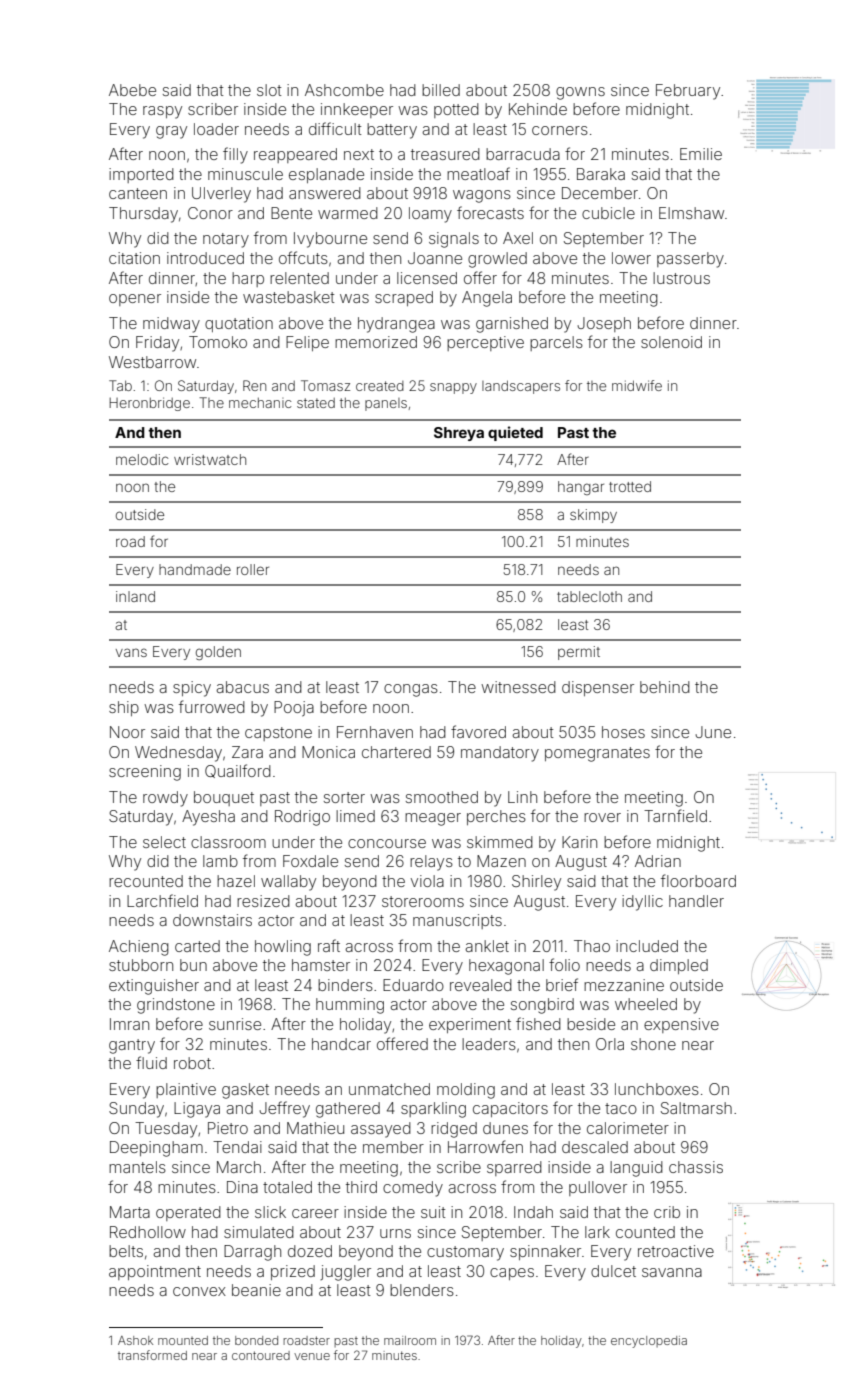 The image size is (849, 1400). Describe the element at coordinates (148, 1232) in the screenshot. I see `Redhollow` at that location.
